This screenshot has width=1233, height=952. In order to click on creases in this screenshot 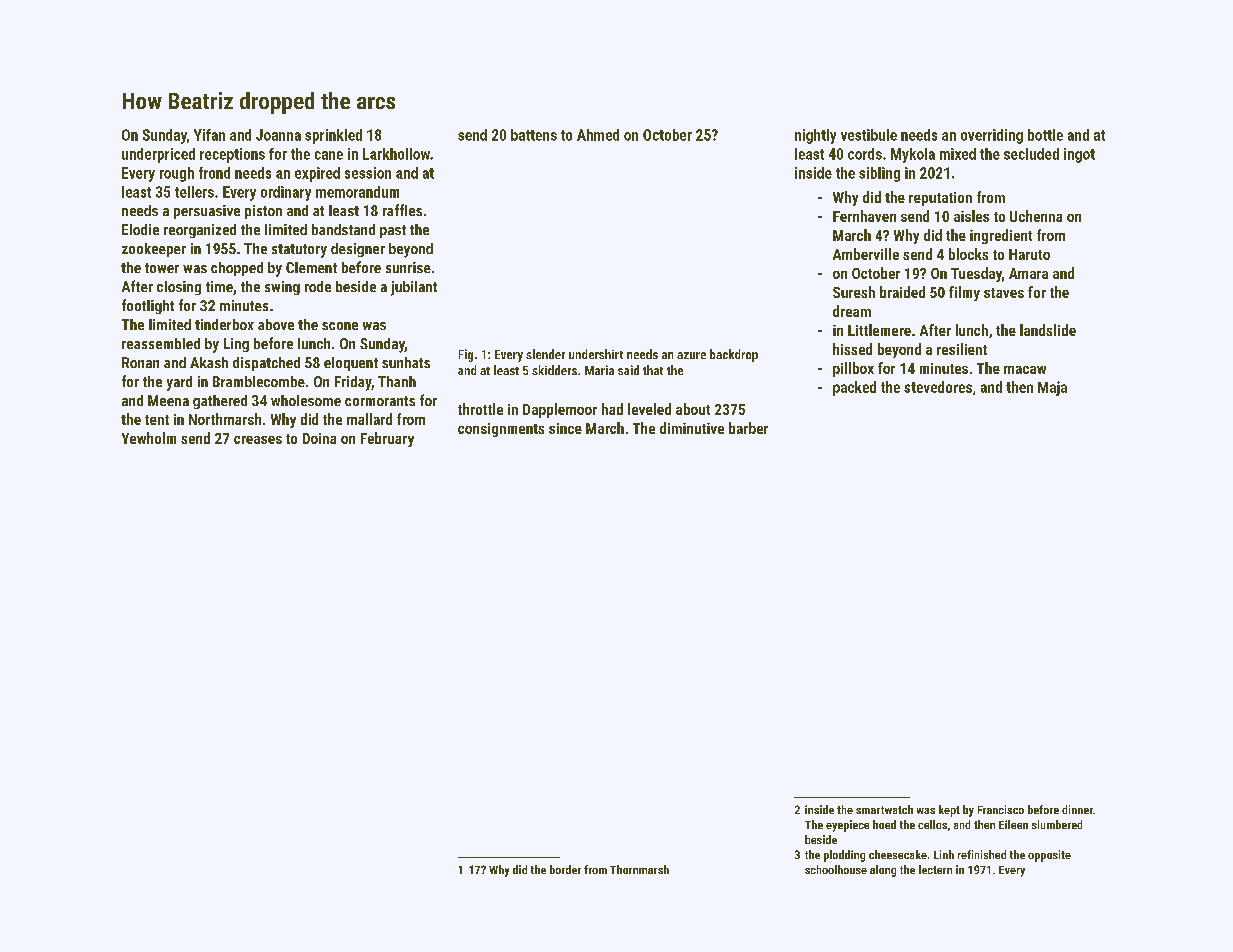, I will do `click(258, 440)`.
